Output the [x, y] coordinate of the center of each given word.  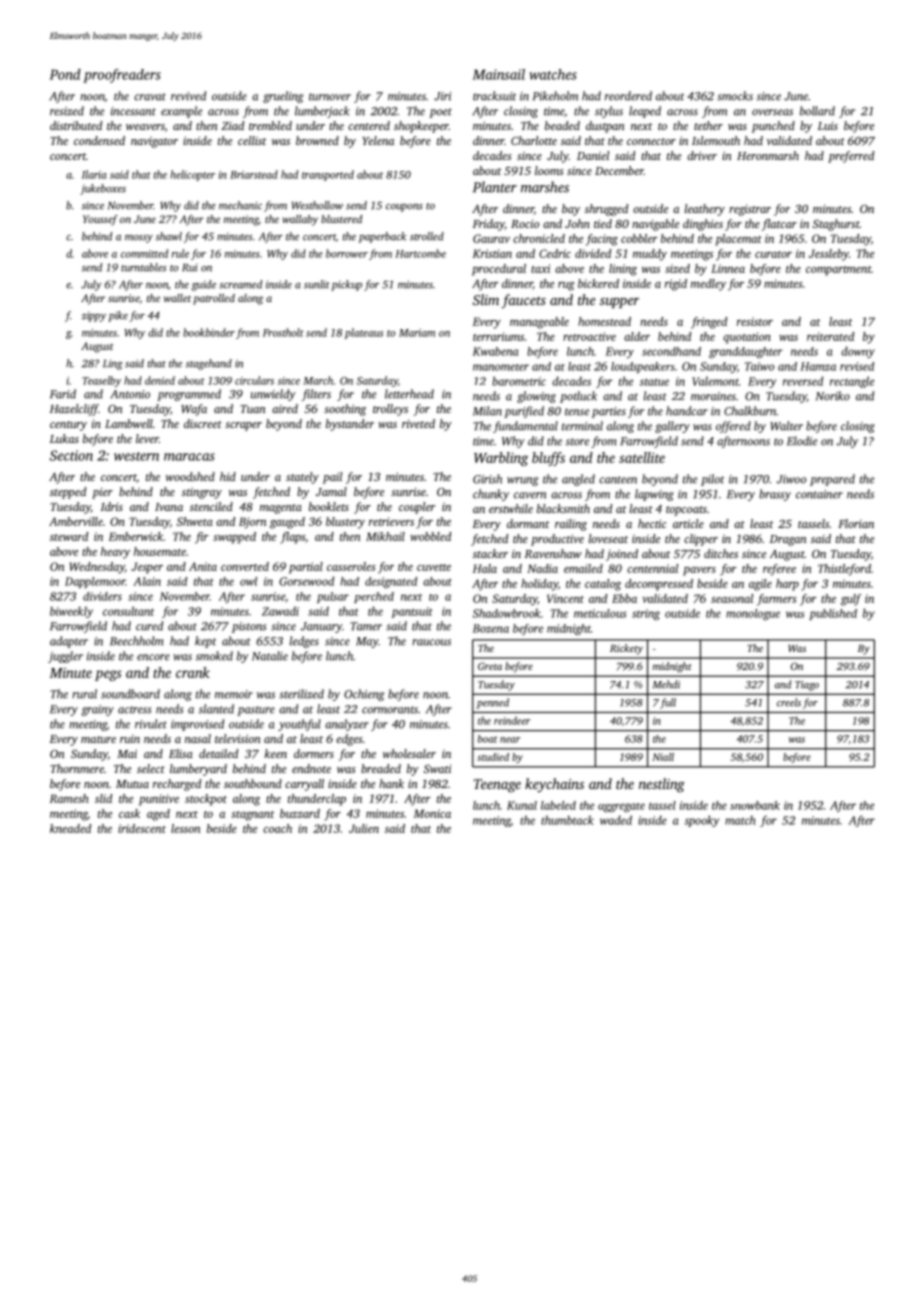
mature [98, 739]
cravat [150, 97]
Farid [63, 394]
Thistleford [844, 570]
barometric [519, 381]
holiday [539, 585]
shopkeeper [421, 127]
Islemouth [716, 140]
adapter [69, 642]
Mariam [417, 333]
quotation [747, 338]
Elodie [802, 441]
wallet [177, 298]
